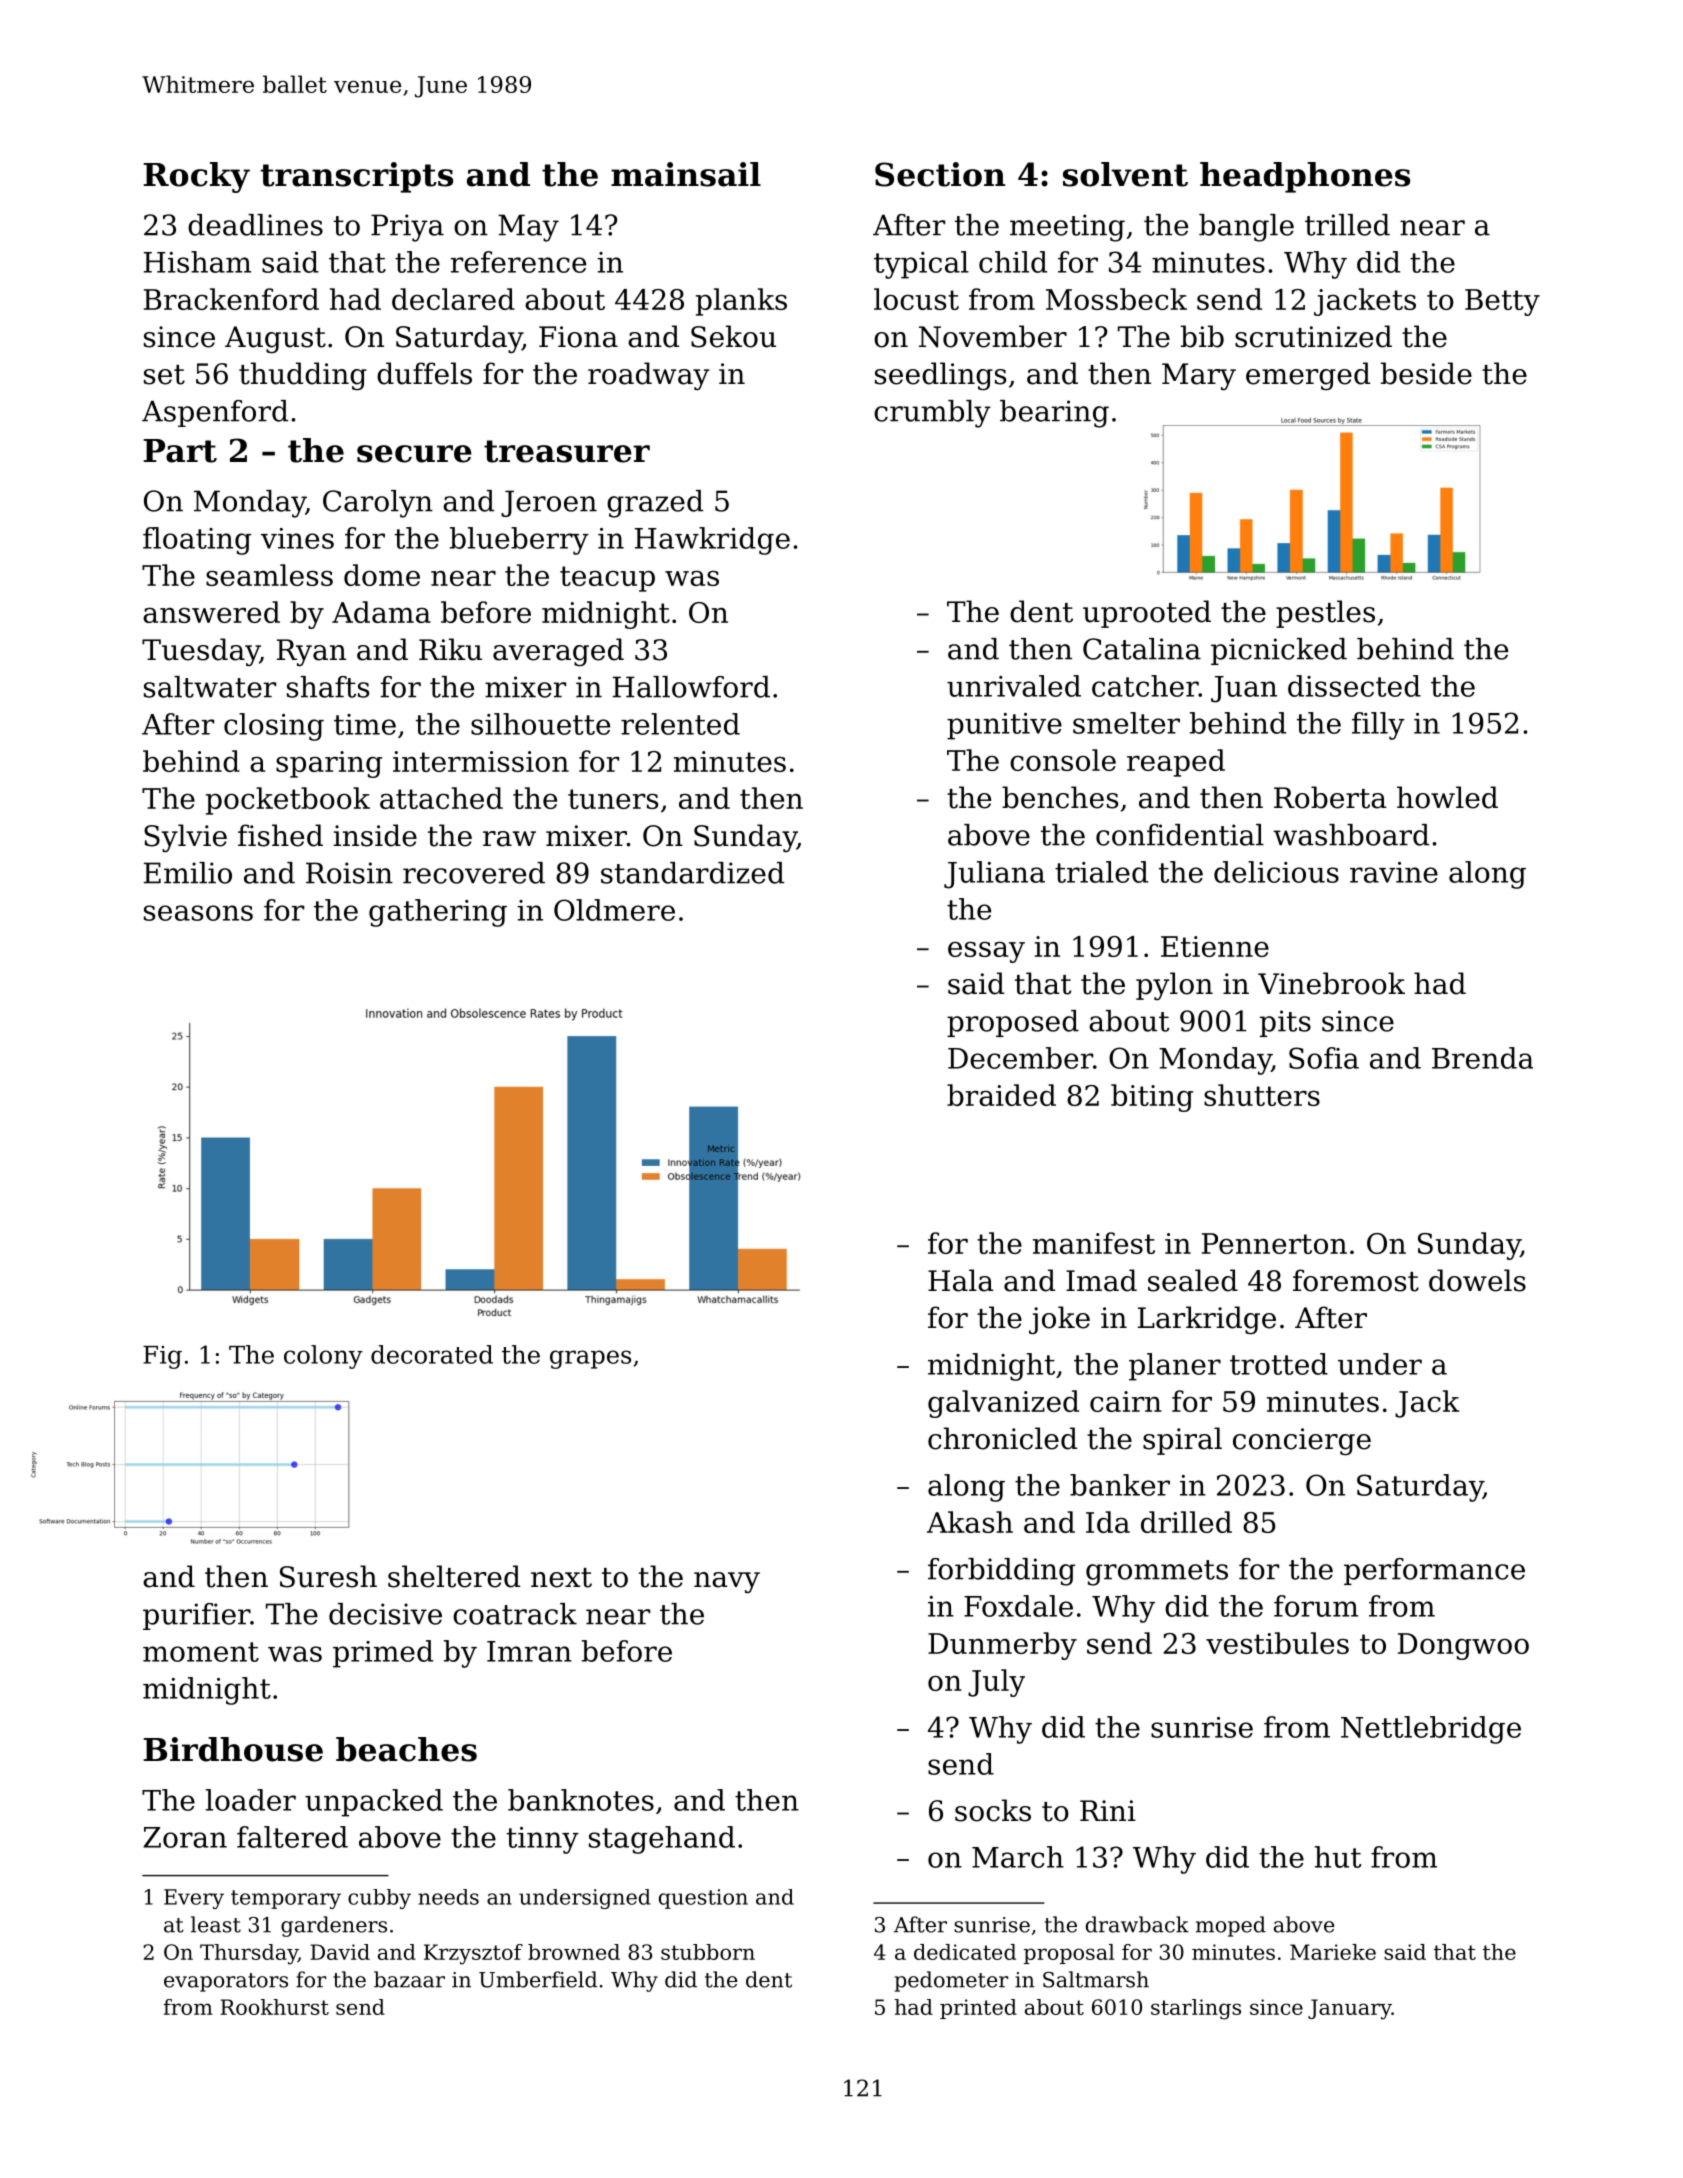 This image has width=1683, height=2178. Describe the element at coordinates (940, 376) in the image. I see `seedlings` at that location.
